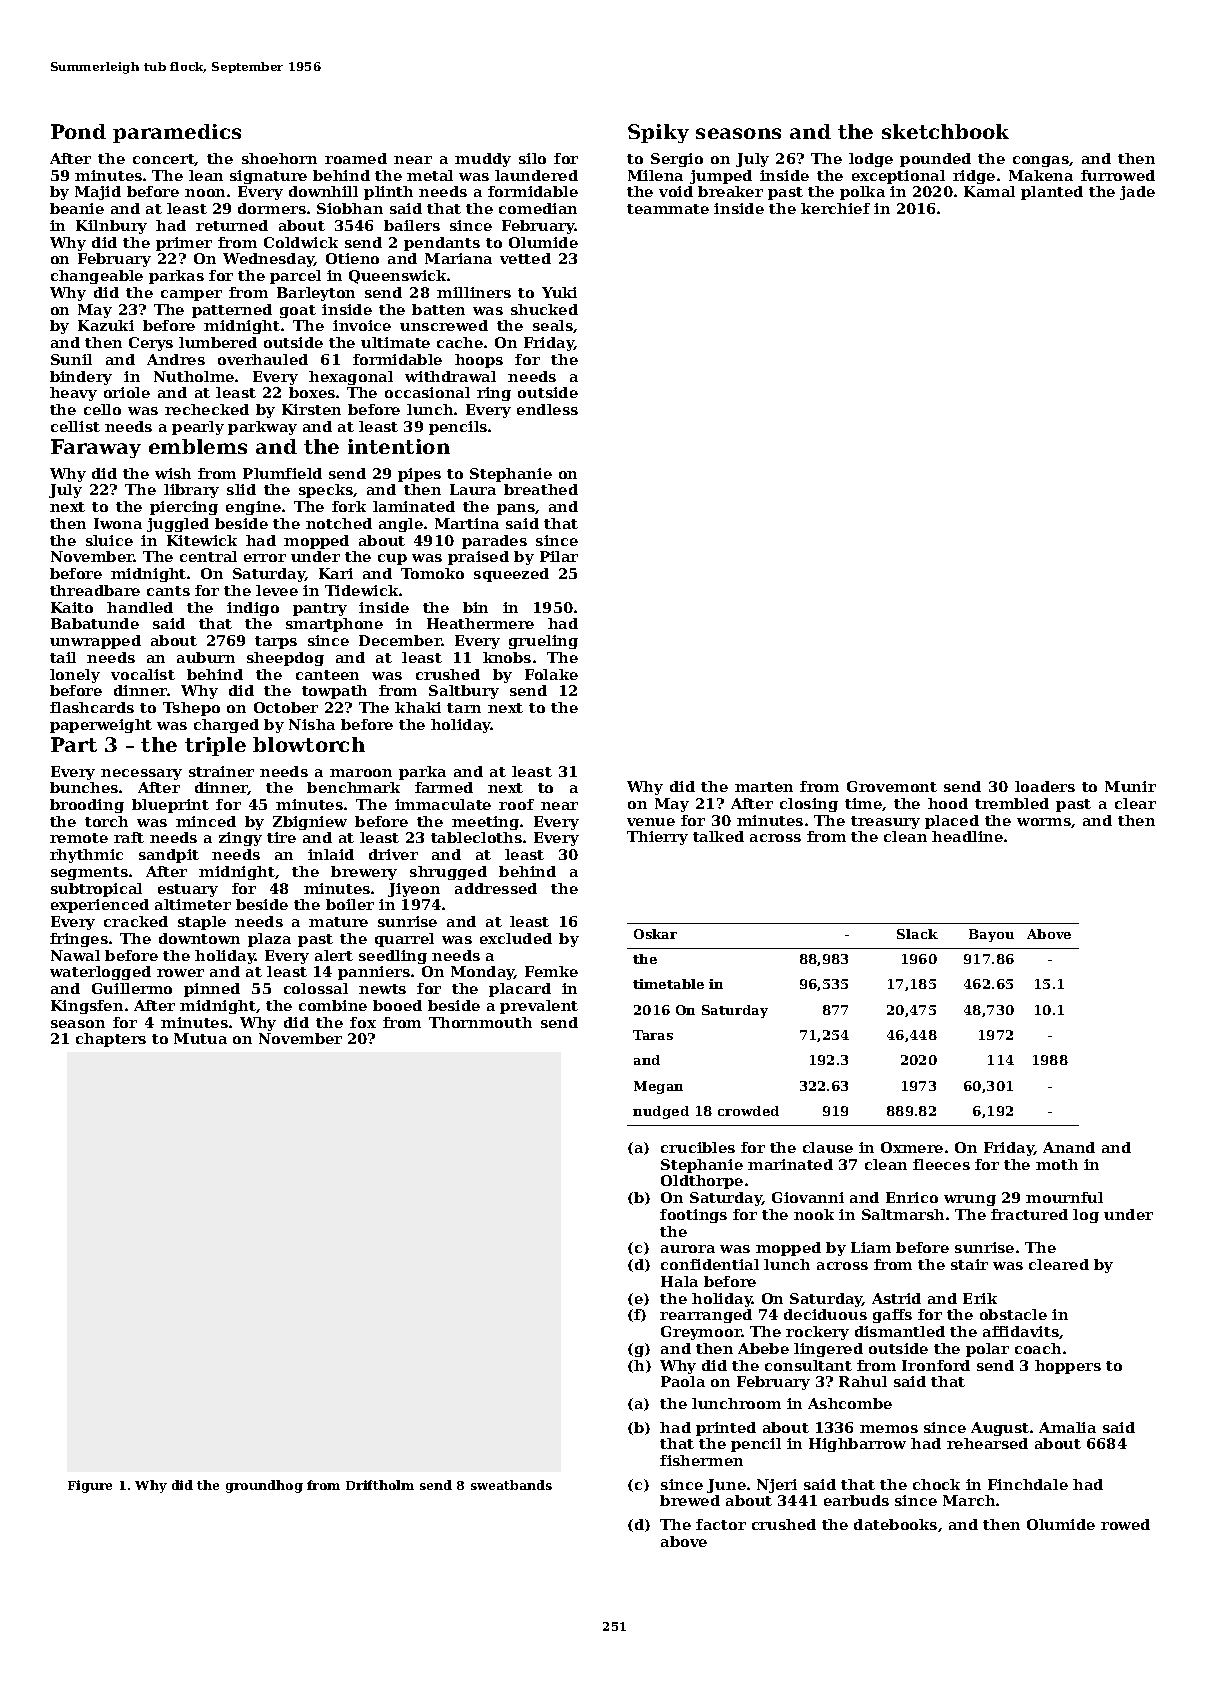 This screenshot has height=1706, width=1206. I want to click on Kamal, so click(989, 191).
